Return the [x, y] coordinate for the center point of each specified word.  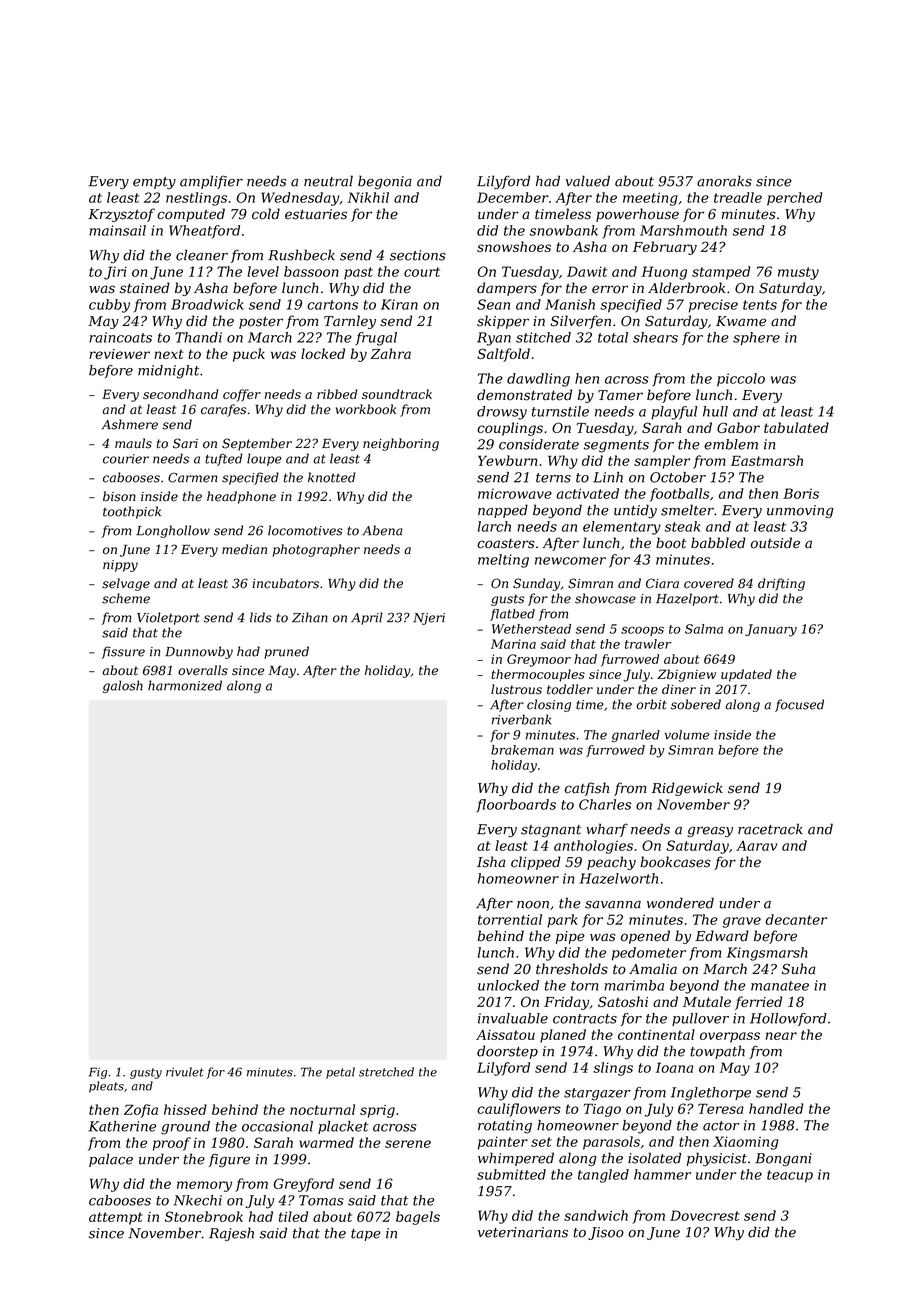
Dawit [587, 271]
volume [687, 735]
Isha [491, 862]
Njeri [429, 619]
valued [587, 181]
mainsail [117, 230]
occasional [277, 1126]
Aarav [756, 845]
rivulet [185, 1072]
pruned [286, 652]
